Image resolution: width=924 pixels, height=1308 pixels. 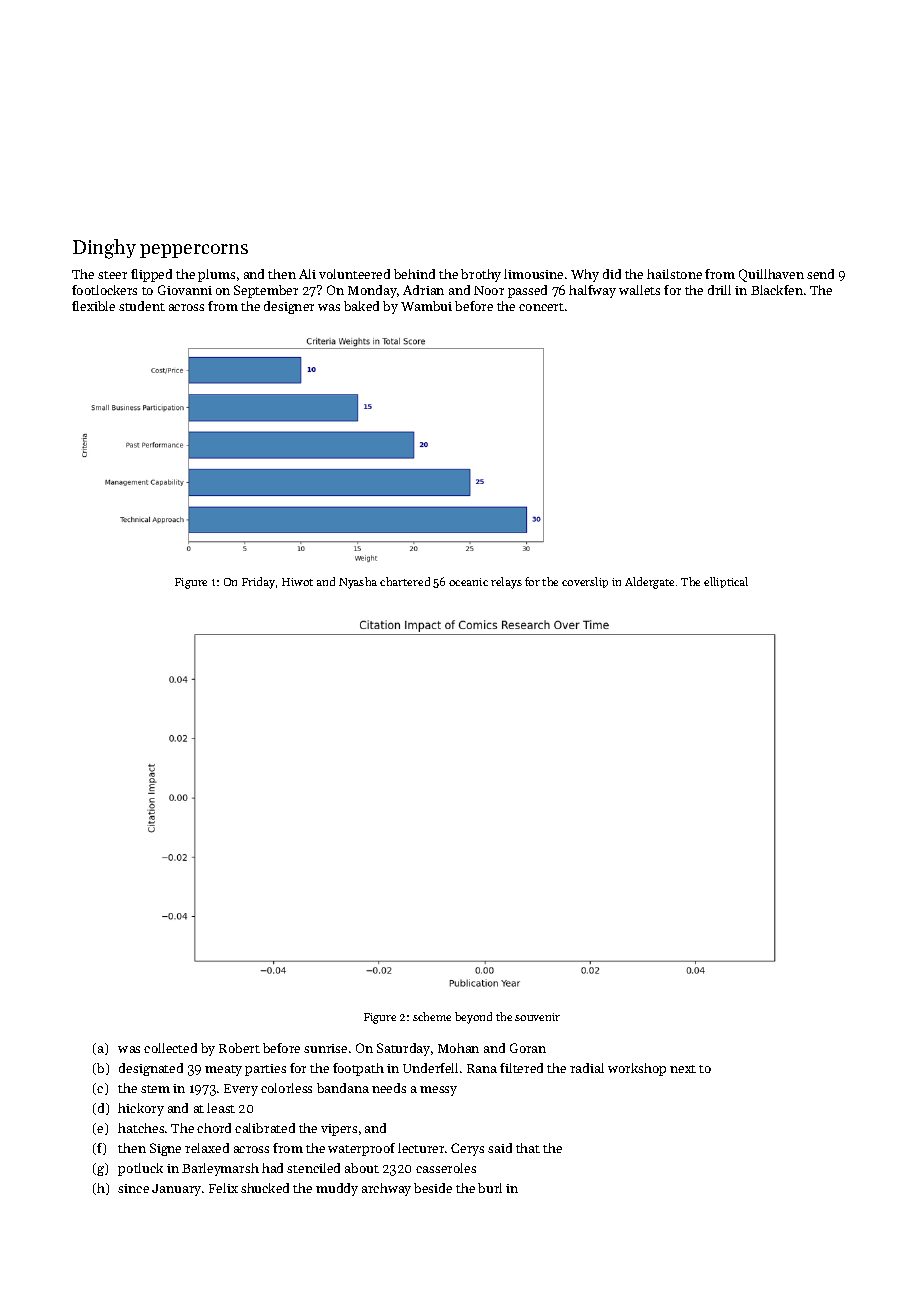 What do you see at coordinates (533, 274) in the image?
I see `limousine` at bounding box center [533, 274].
